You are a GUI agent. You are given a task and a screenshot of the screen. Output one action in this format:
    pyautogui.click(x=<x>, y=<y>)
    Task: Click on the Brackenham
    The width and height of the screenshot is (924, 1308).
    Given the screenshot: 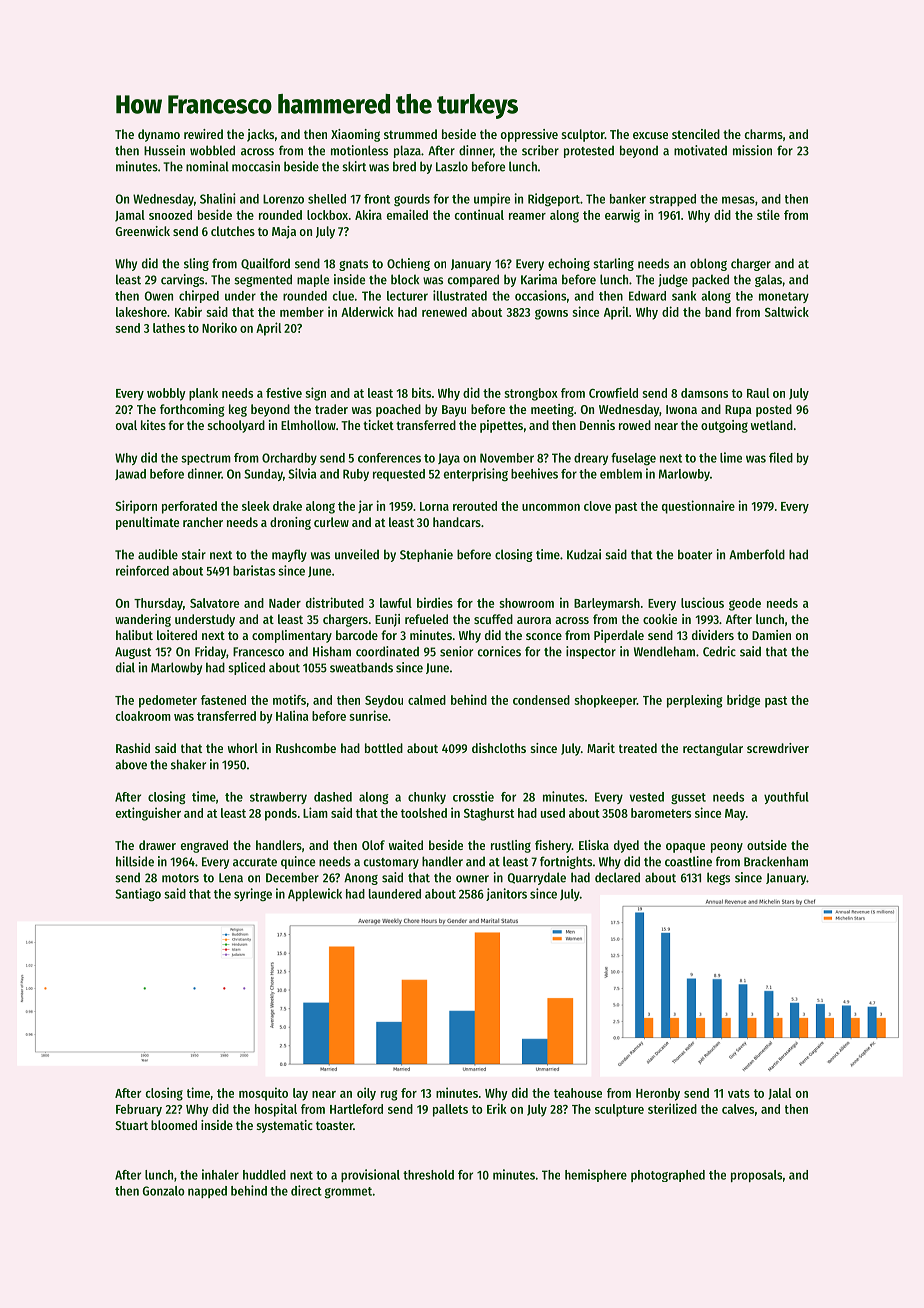 What is the action you would take?
    pyautogui.click(x=776, y=861)
